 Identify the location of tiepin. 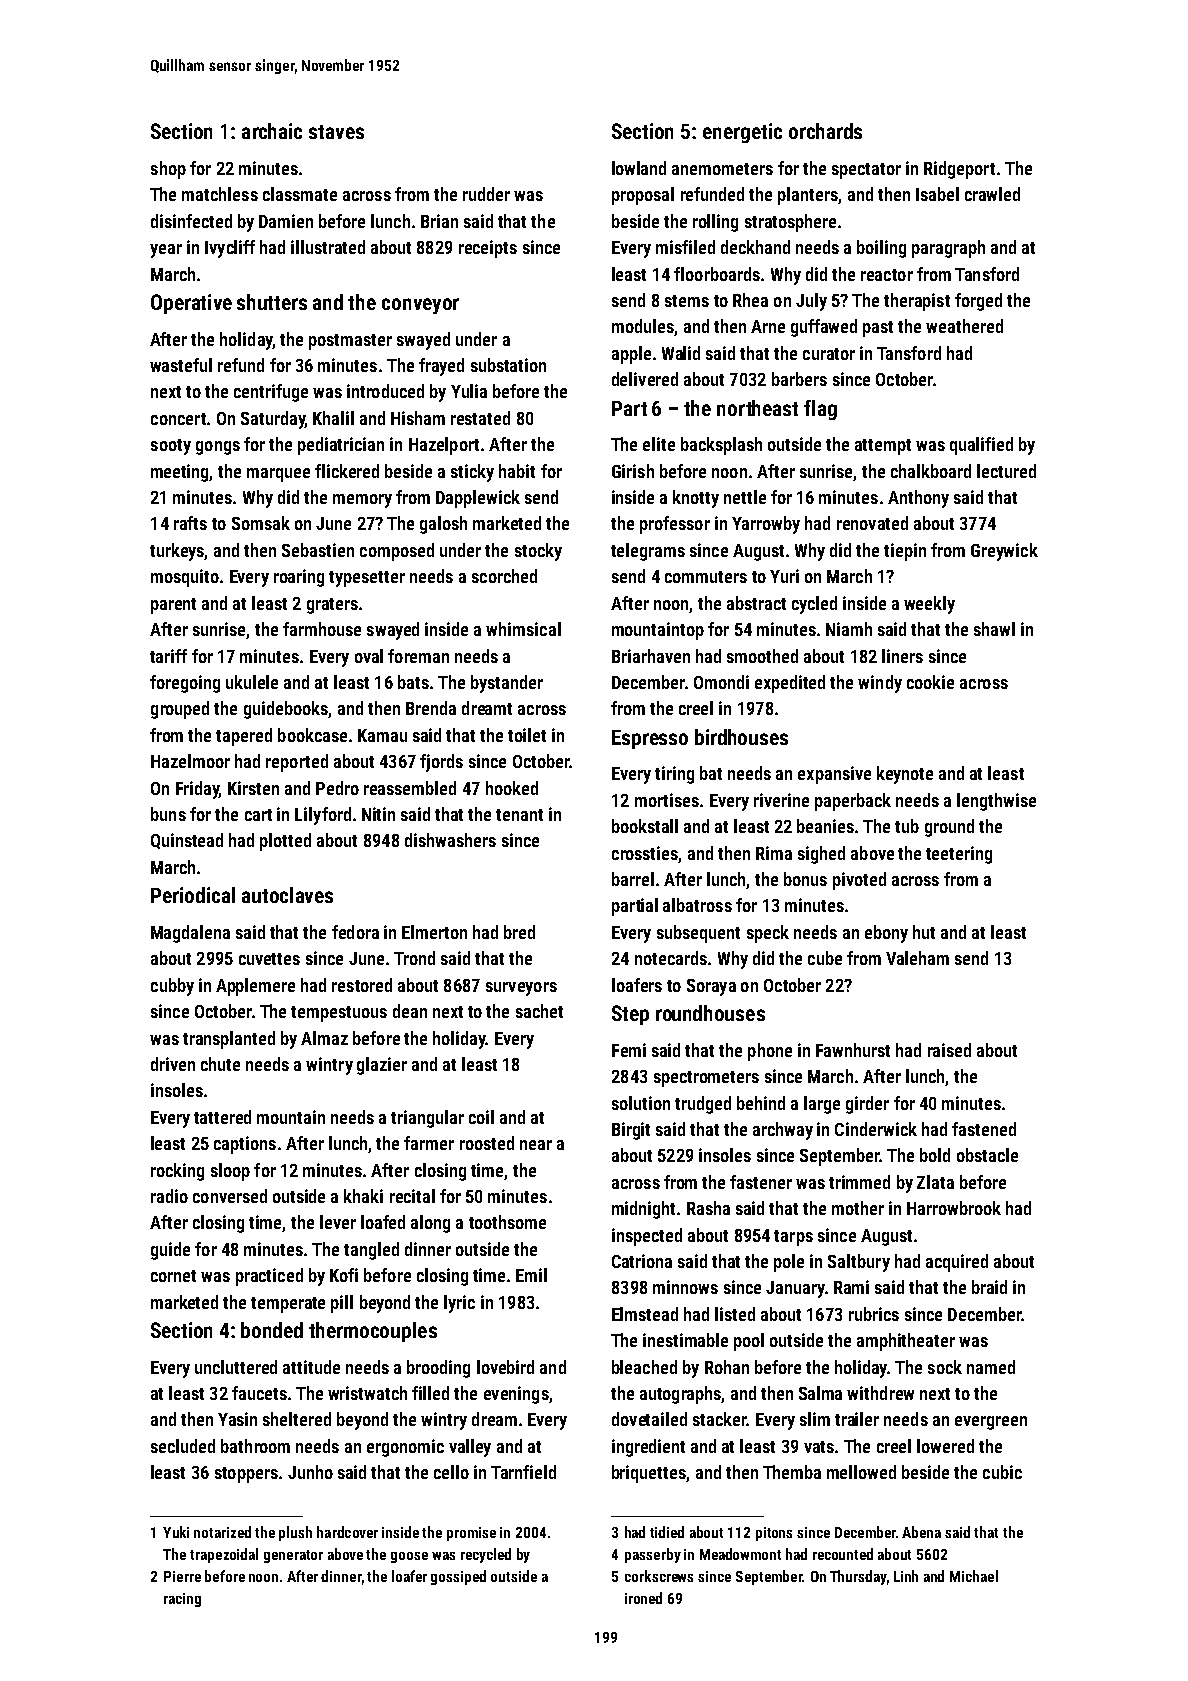
(905, 552).
